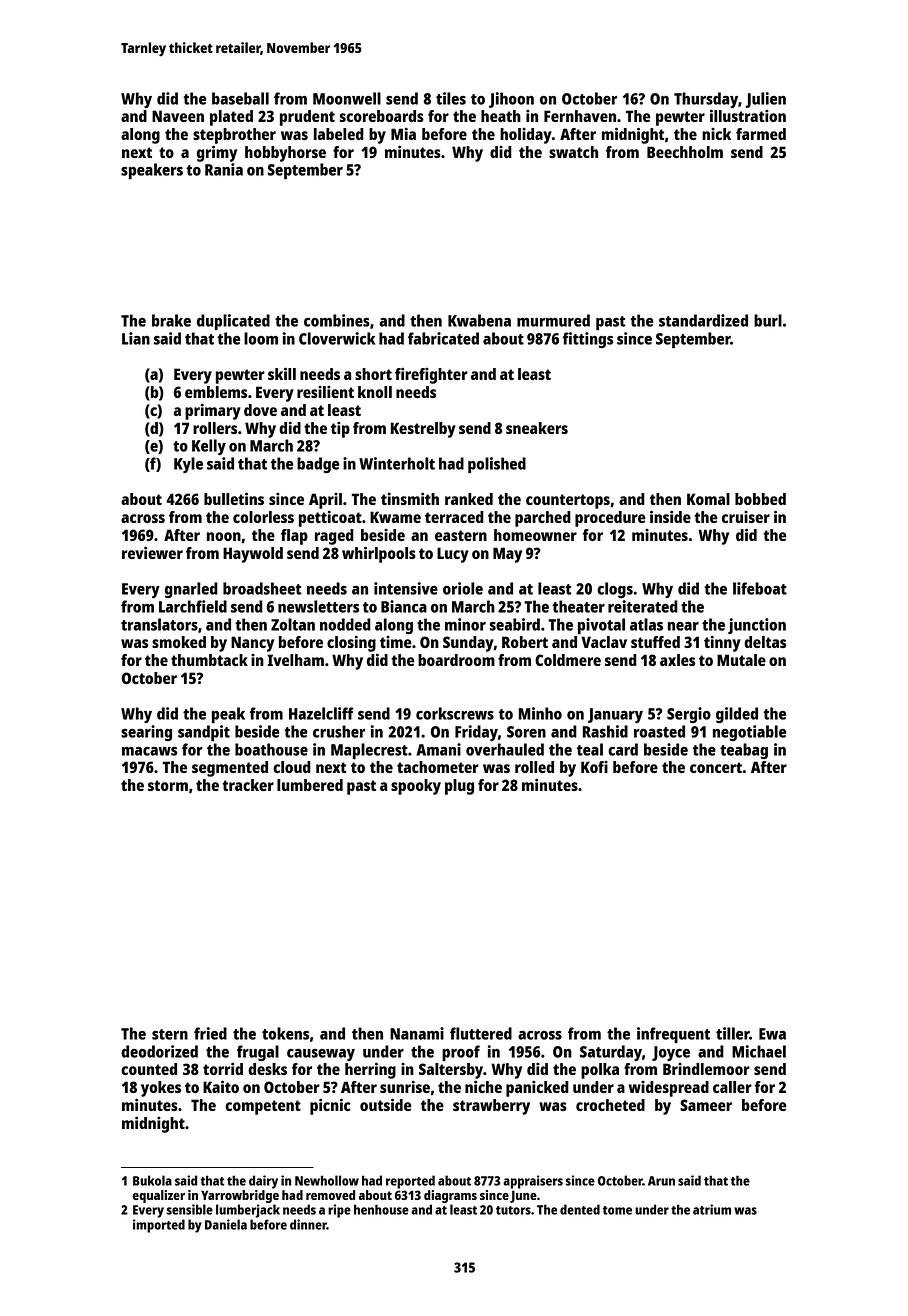 This screenshot has height=1316, width=908. Describe the element at coordinates (159, 1051) in the screenshot. I see `deodorized` at that location.
